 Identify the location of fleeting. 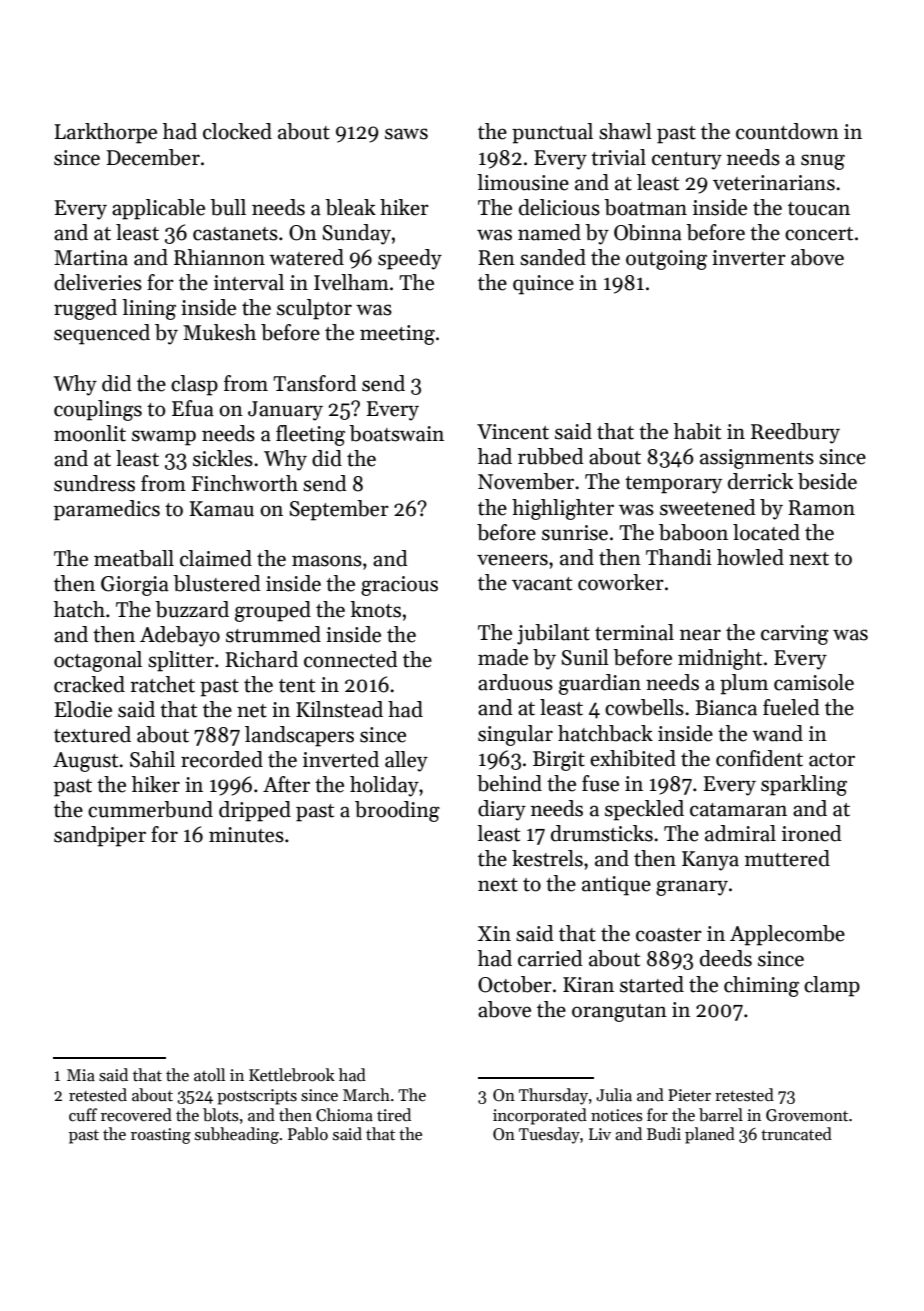
(310, 435).
